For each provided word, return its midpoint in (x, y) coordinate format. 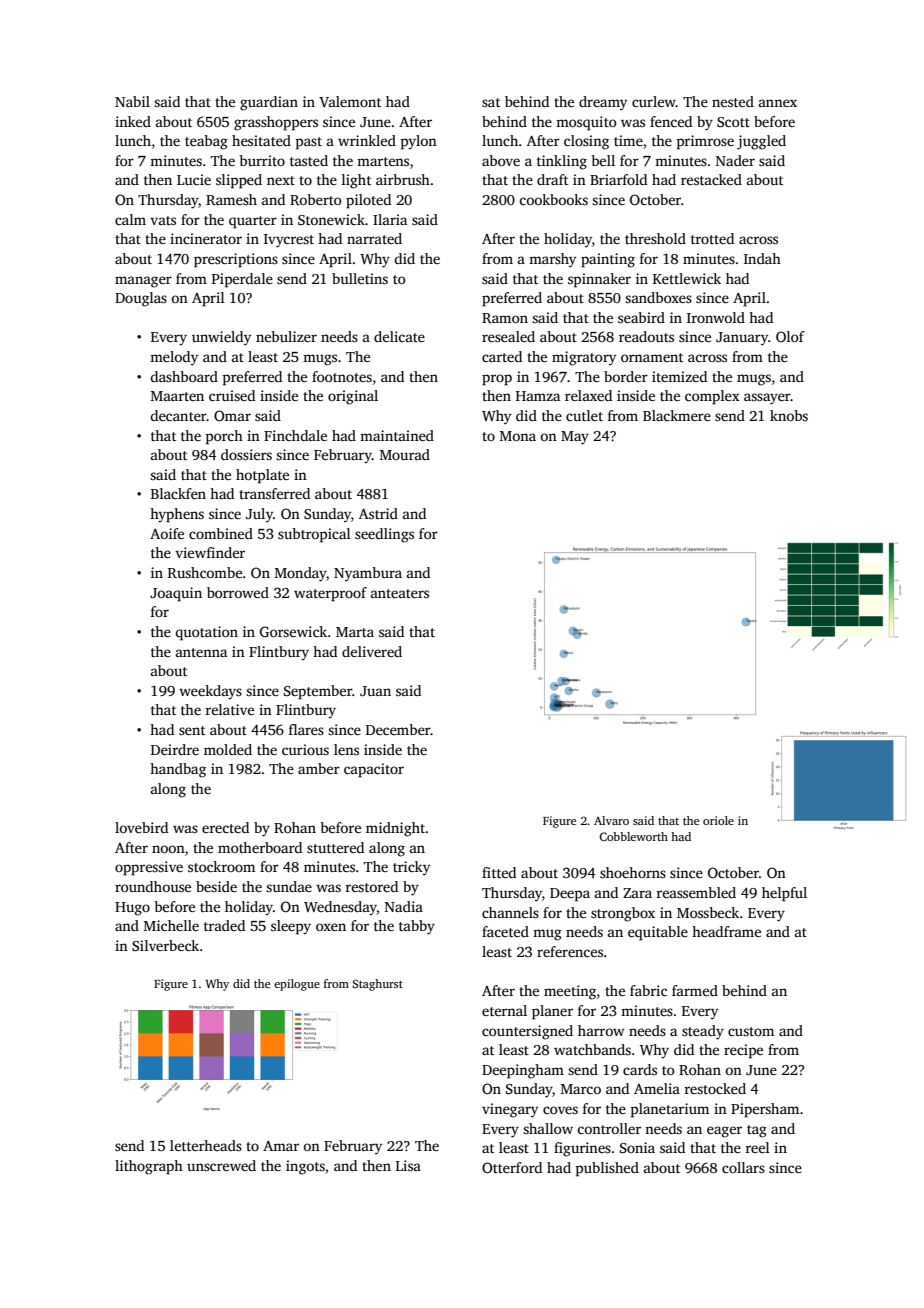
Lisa (408, 1165)
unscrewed (221, 1165)
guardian (269, 103)
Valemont (350, 101)
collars (743, 1167)
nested (733, 101)
